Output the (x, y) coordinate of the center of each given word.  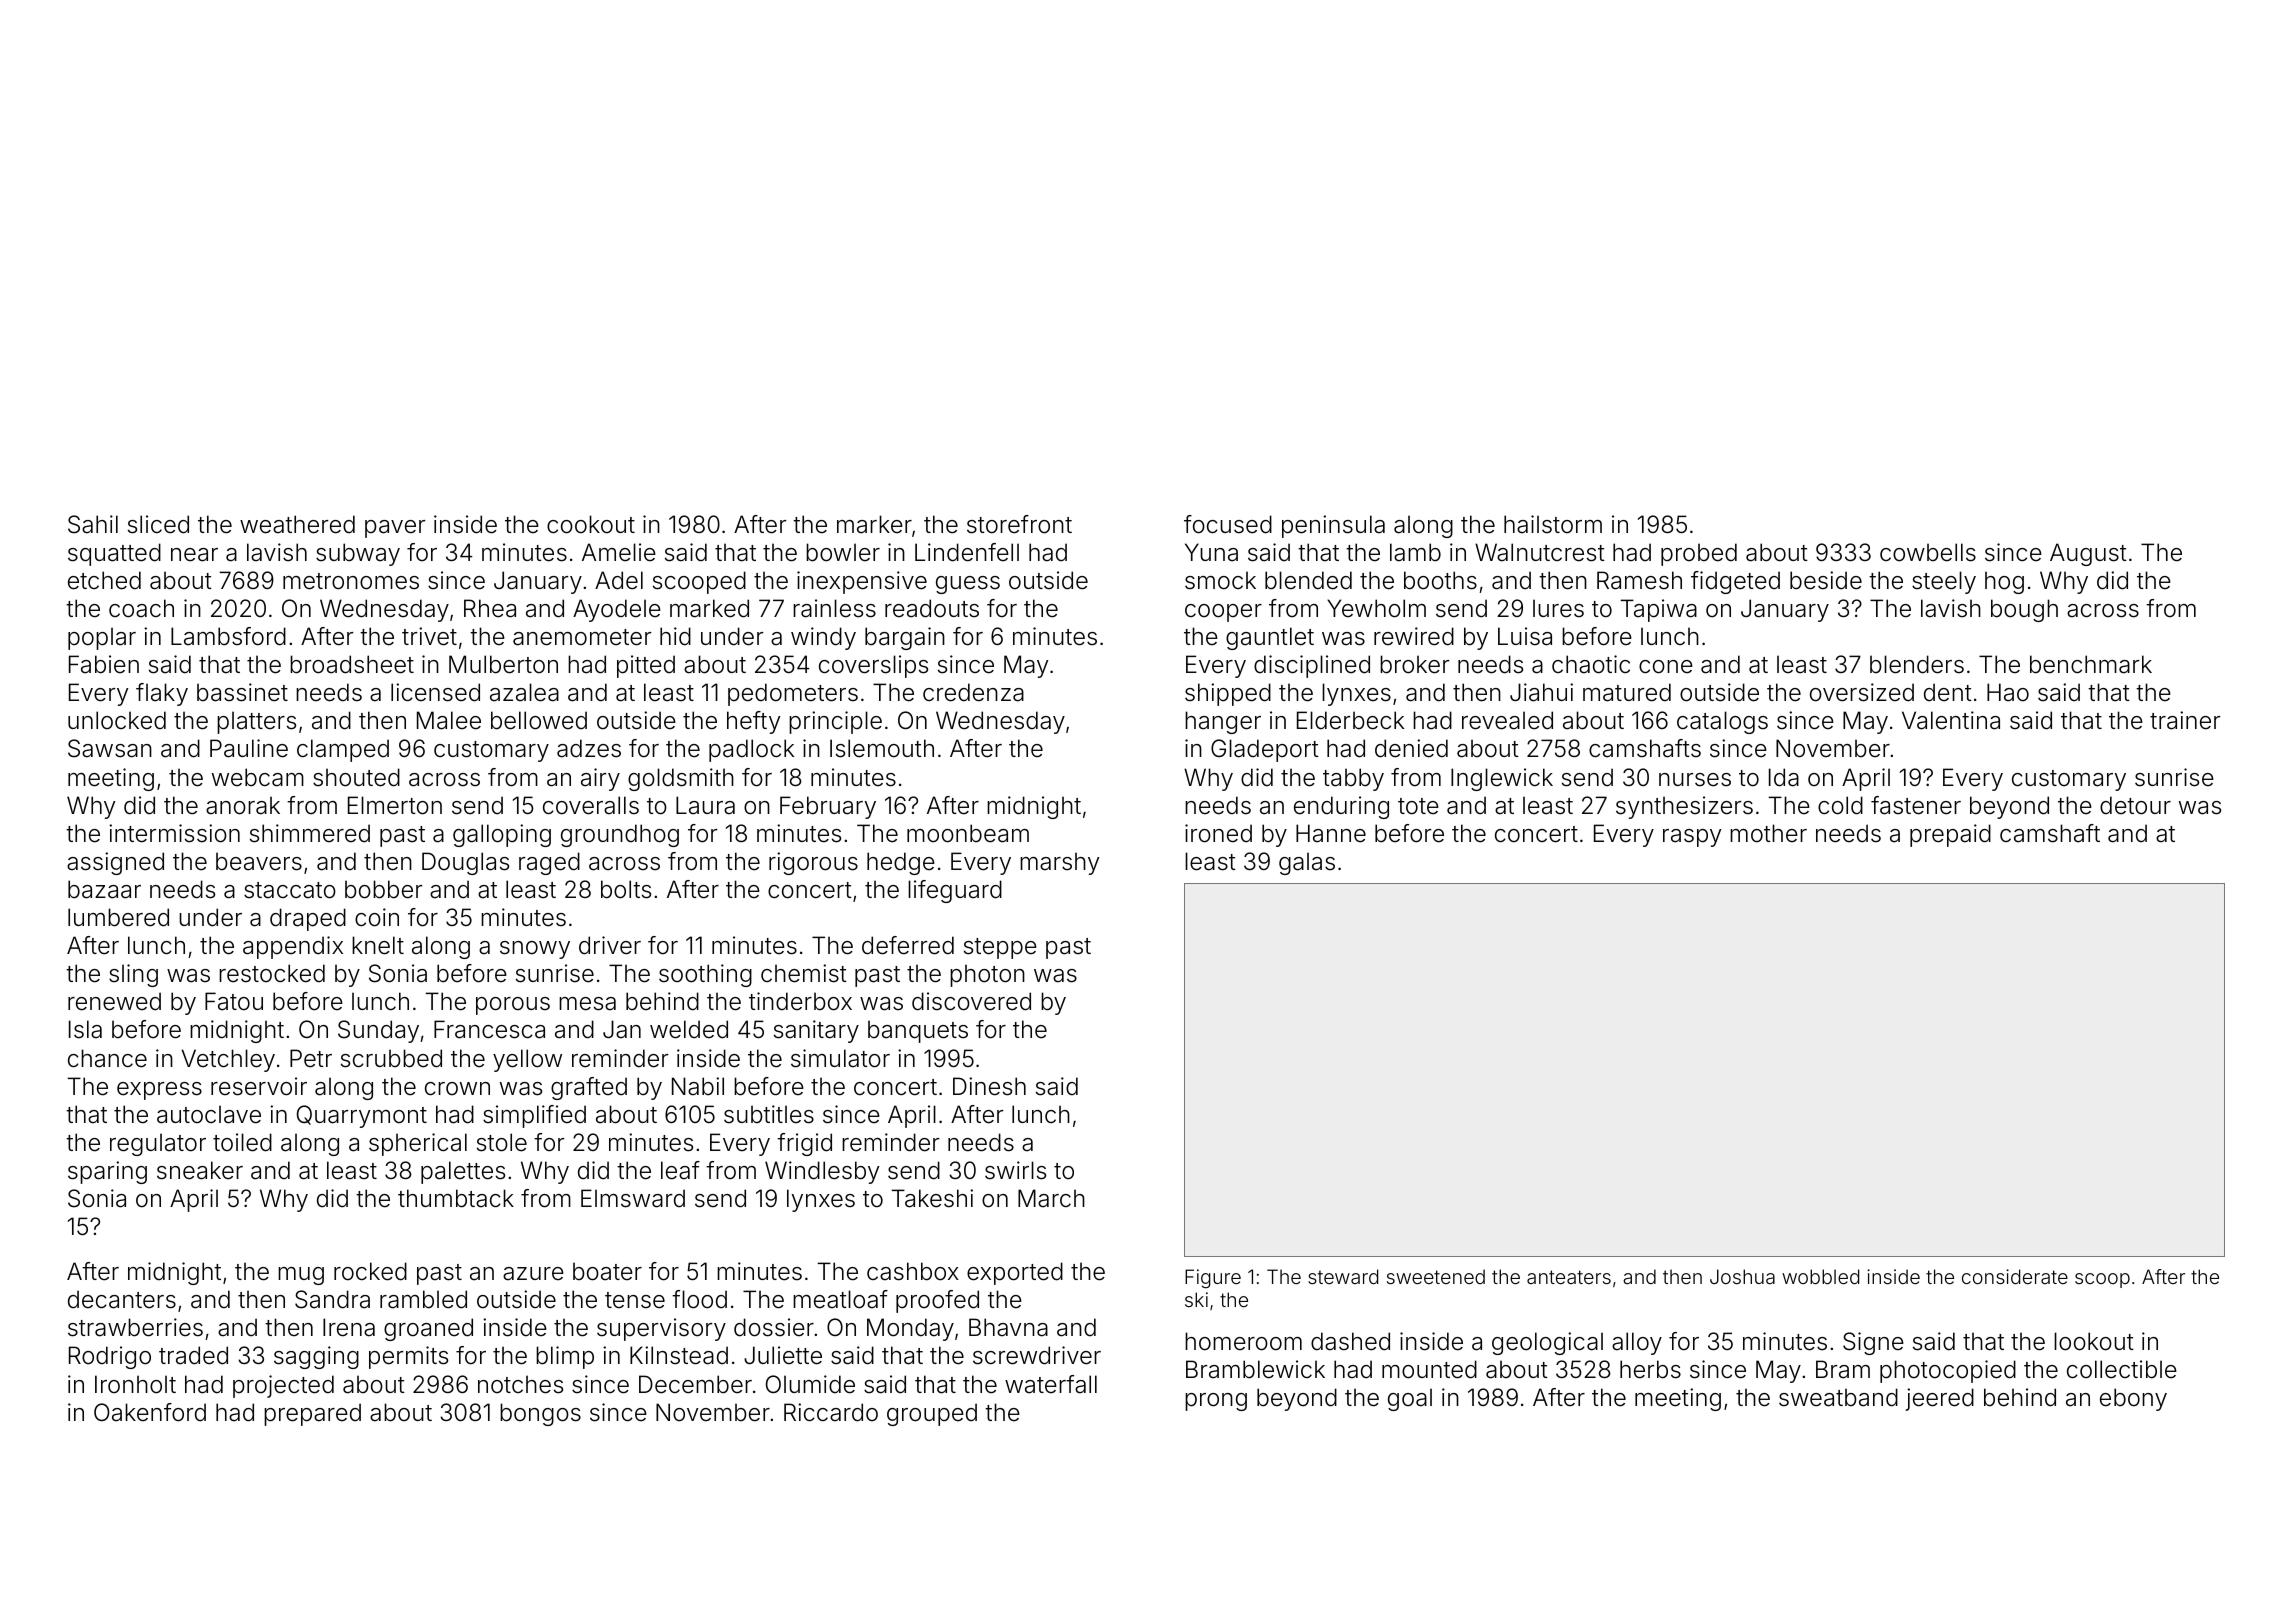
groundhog (620, 835)
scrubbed (391, 1058)
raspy (1692, 838)
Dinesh (989, 1086)
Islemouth (882, 748)
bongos (540, 1414)
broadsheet (352, 664)
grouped (932, 1414)
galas (1307, 863)
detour (2135, 805)
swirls (1015, 1170)
